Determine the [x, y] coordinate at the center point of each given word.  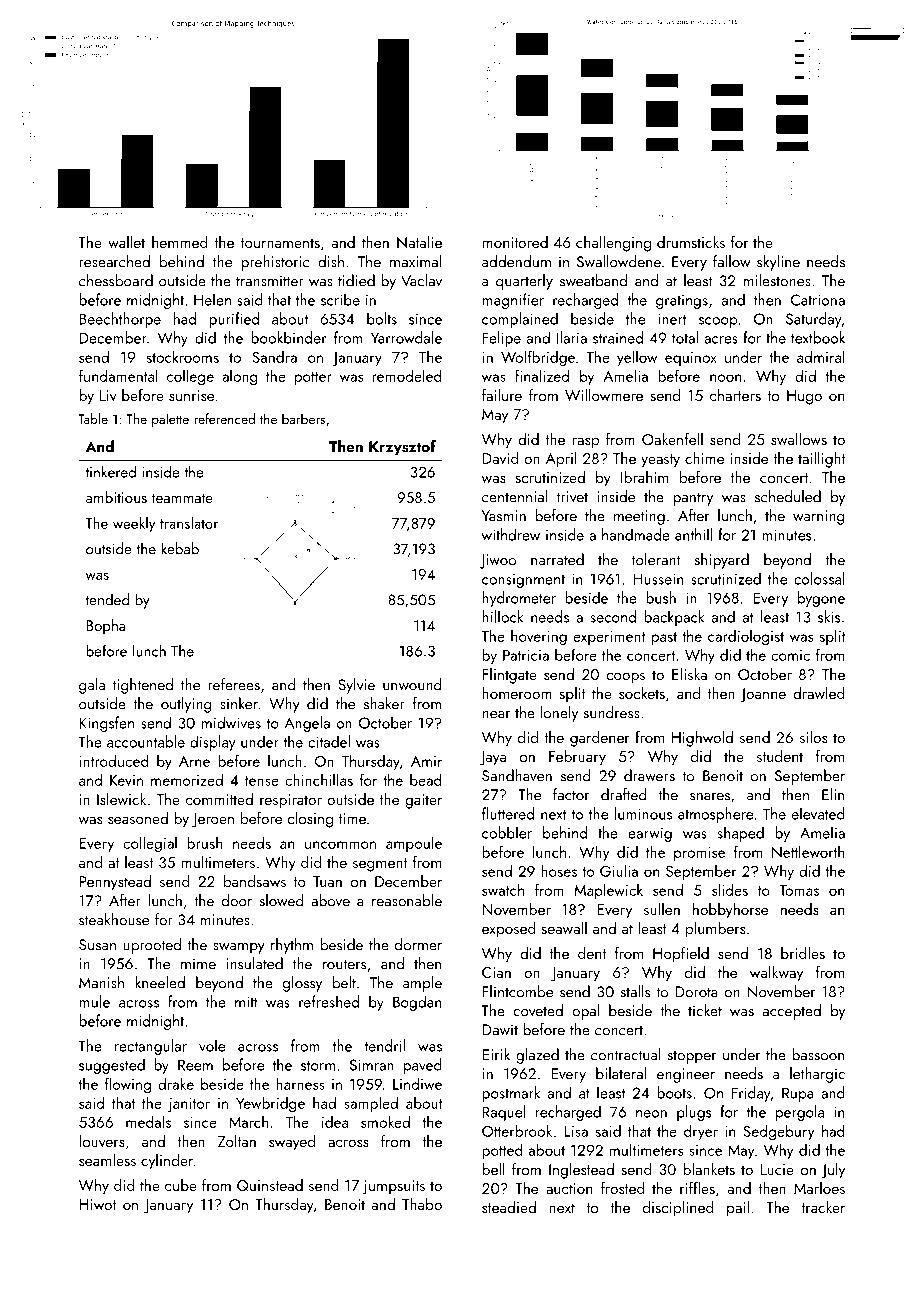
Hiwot [97, 1204]
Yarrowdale [406, 337]
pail [738, 1209]
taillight [822, 460]
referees [234, 684]
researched [114, 261]
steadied [509, 1207]
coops [625, 678]
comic [790, 655]
